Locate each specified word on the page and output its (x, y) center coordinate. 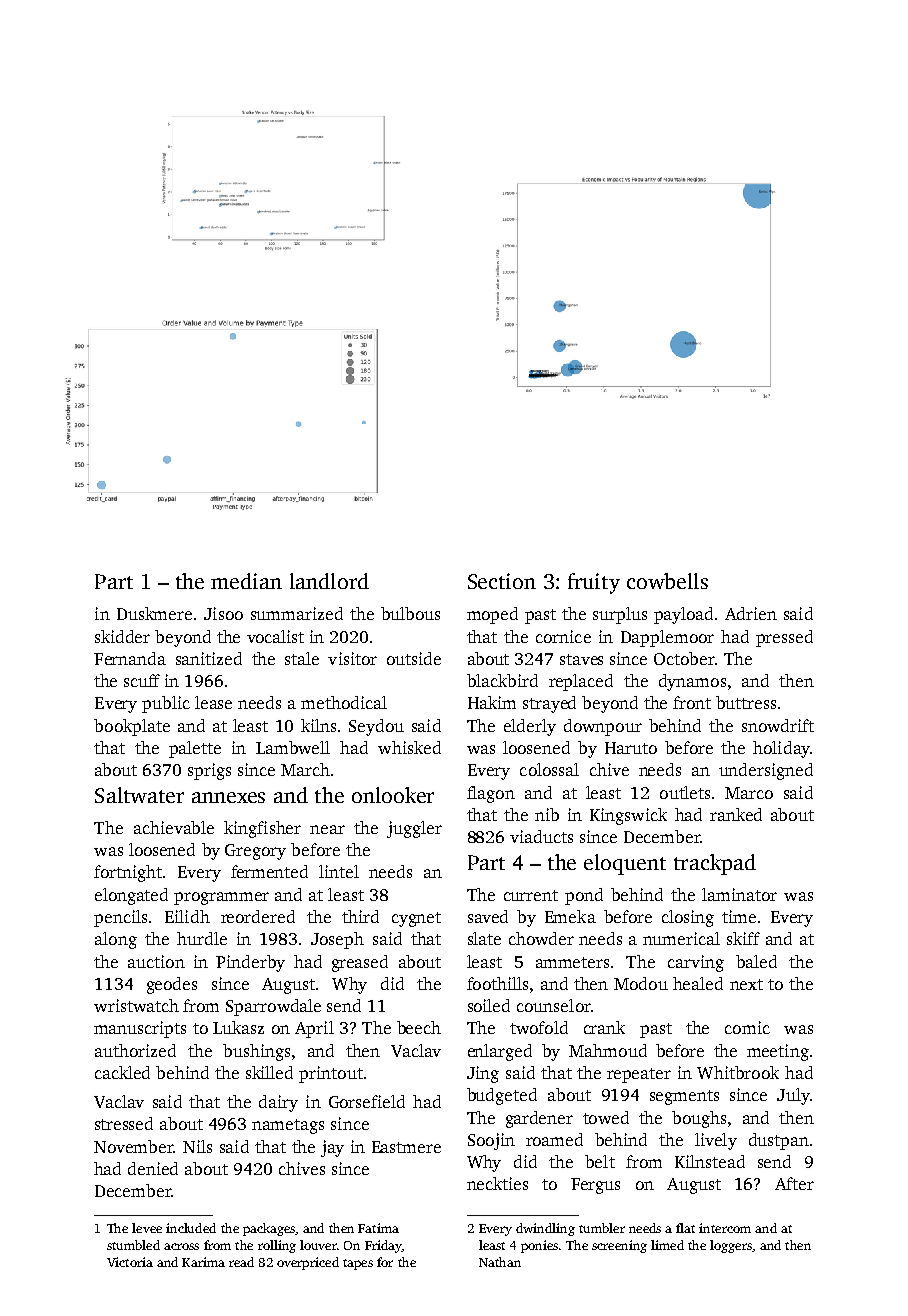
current (531, 895)
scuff (142, 680)
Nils (197, 1146)
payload (683, 615)
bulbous (410, 613)
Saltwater (139, 795)
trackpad (715, 864)
